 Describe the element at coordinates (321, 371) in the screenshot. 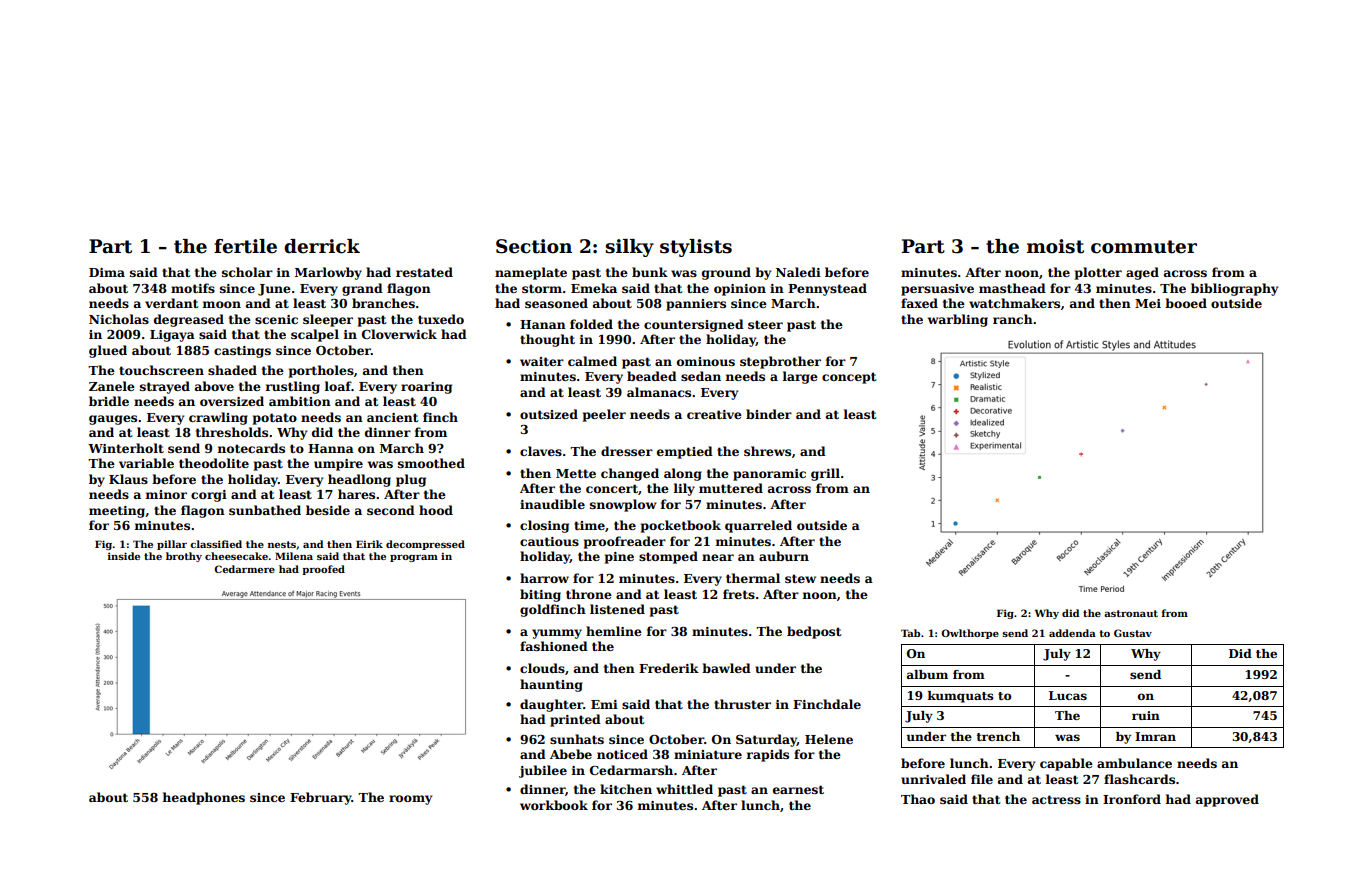

I see `portholes` at that location.
